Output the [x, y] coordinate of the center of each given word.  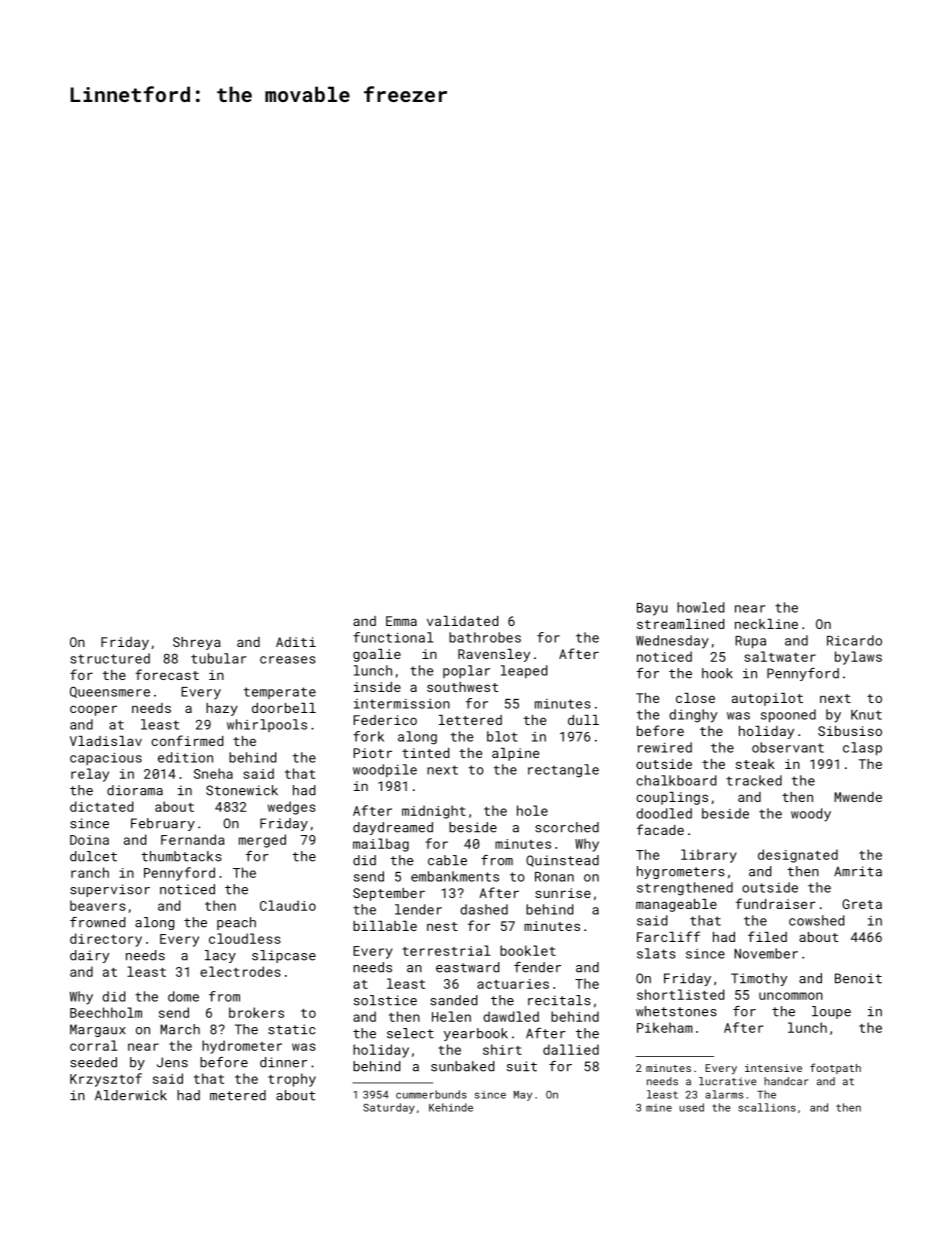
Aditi [296, 642]
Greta [862, 904]
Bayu [652, 609]
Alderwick [131, 1095]
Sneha [213, 773]
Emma [401, 621]
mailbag [381, 845]
